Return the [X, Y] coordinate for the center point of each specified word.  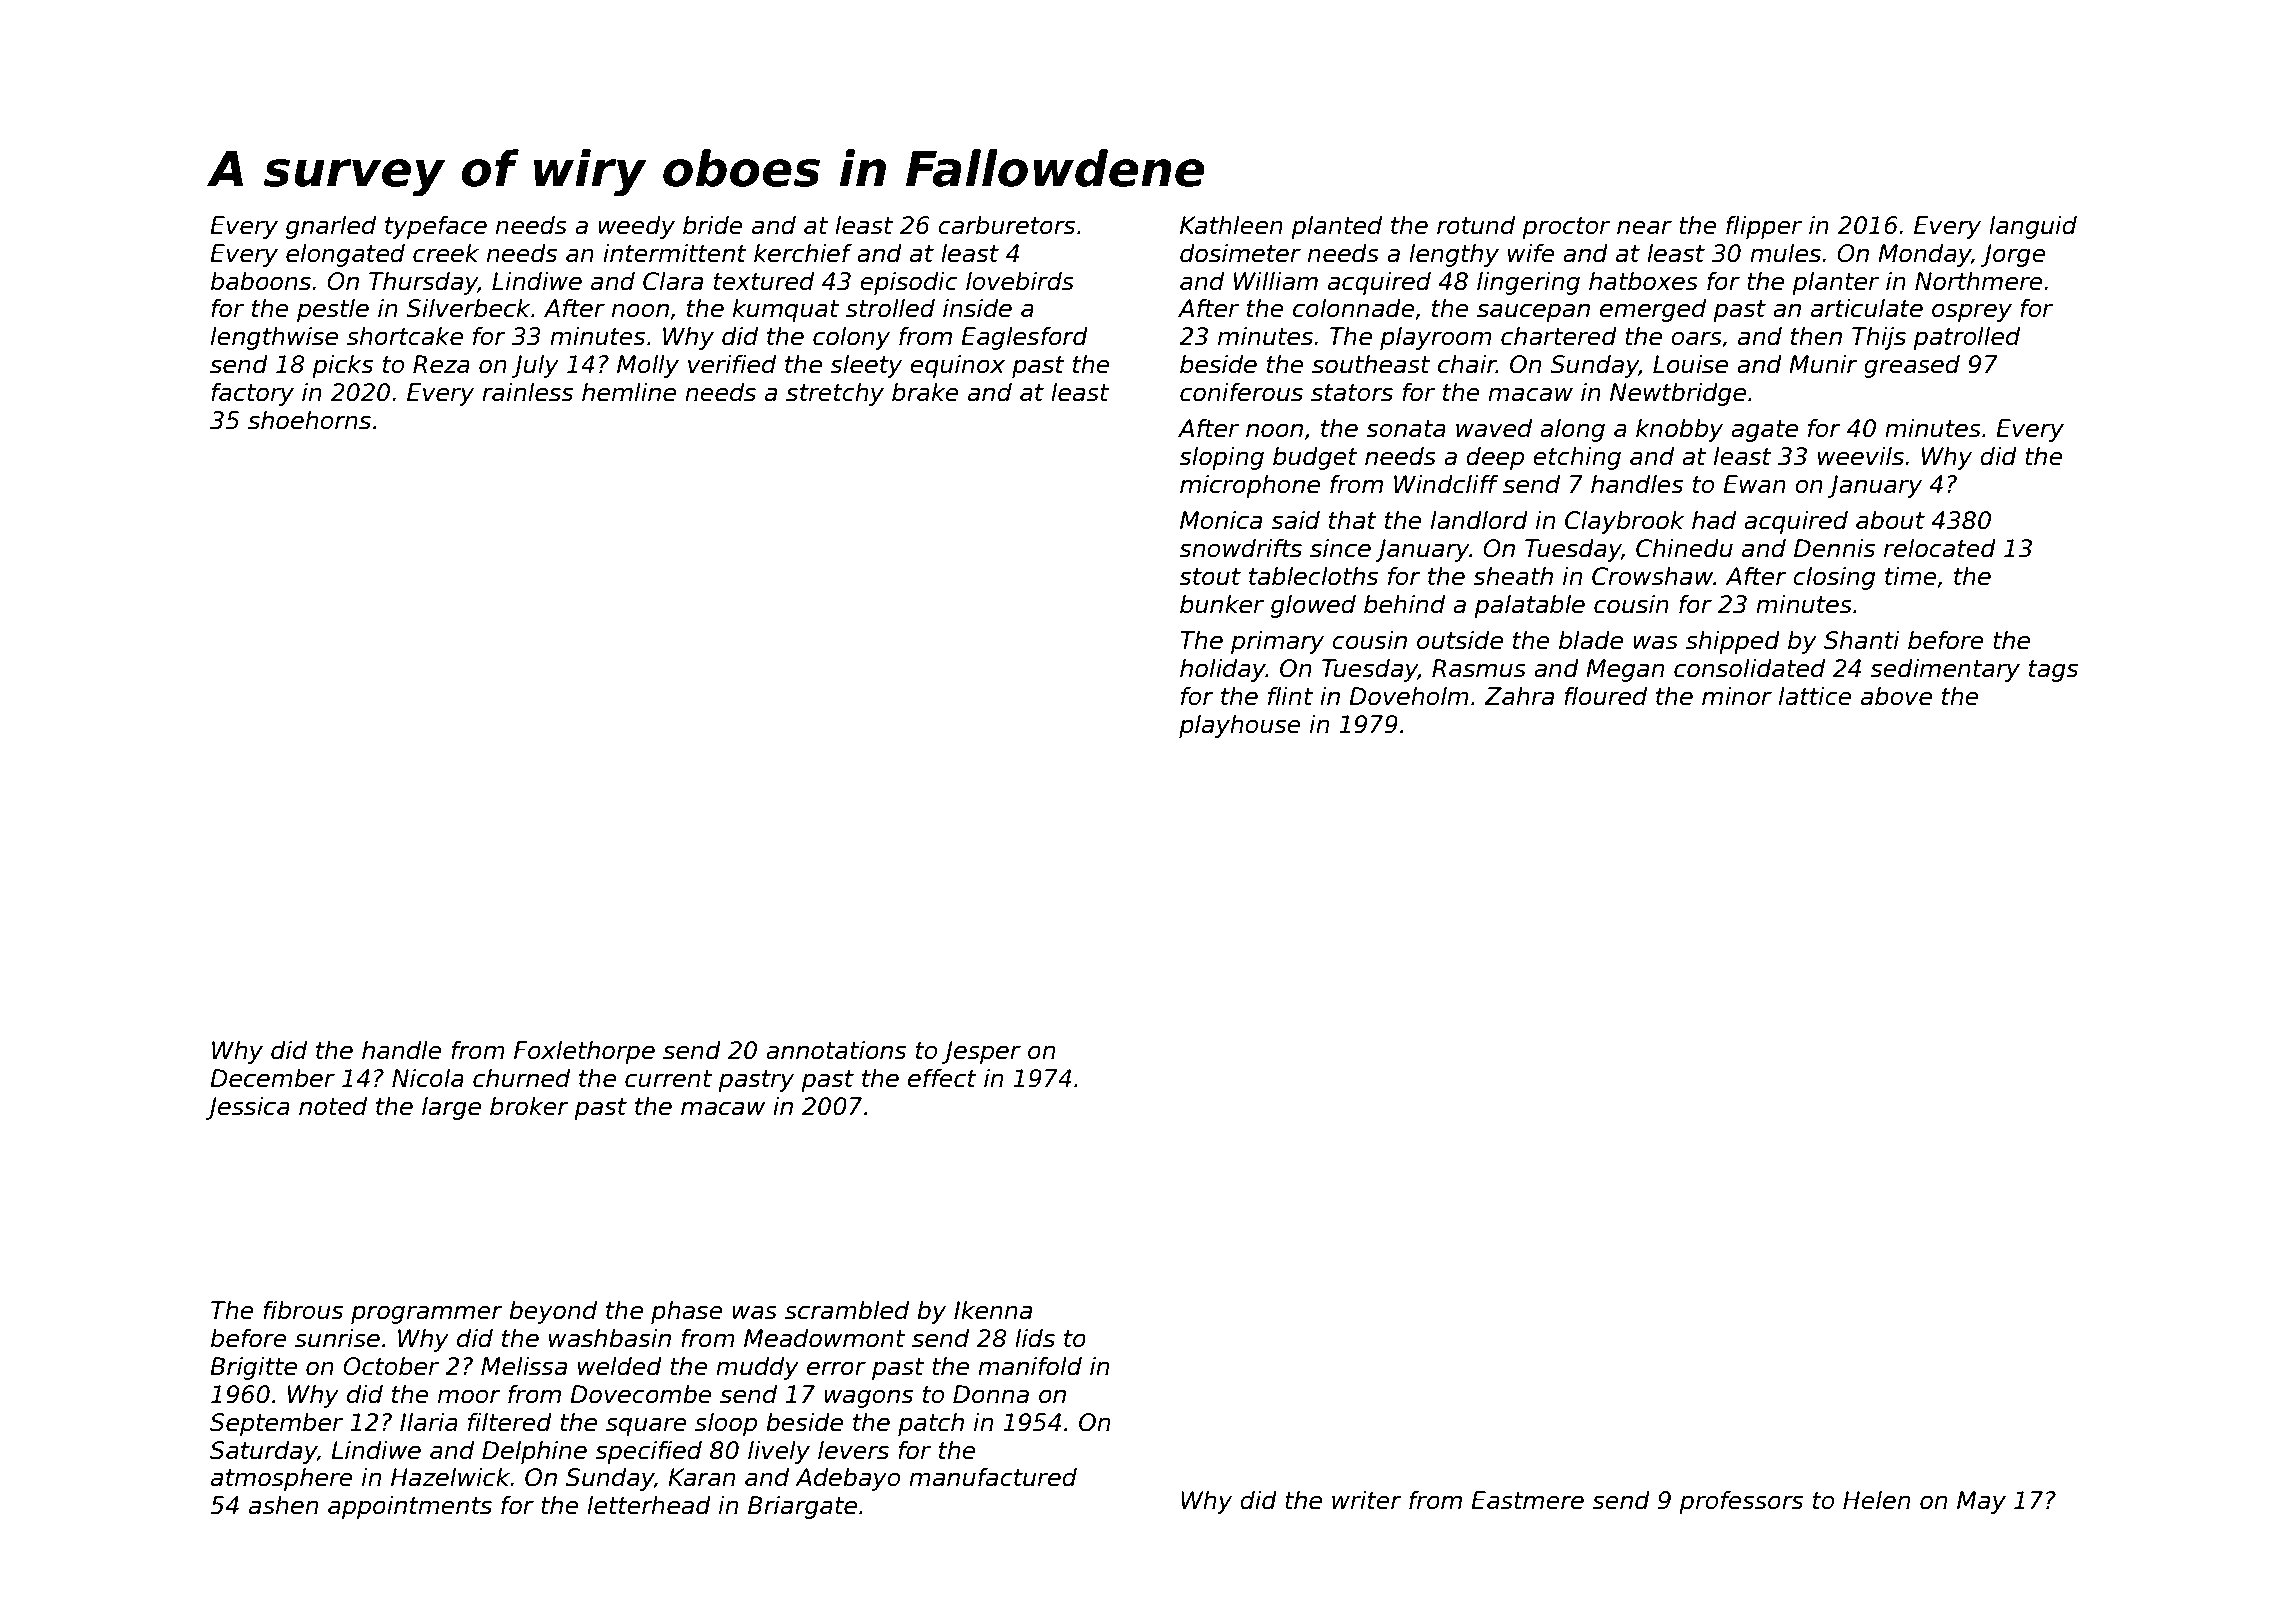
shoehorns [309, 420]
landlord [1479, 520]
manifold [1030, 1366]
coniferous [1241, 392]
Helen [1876, 1500]
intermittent [675, 253]
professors [1741, 1502]
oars [1696, 338]
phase [687, 1312]
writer [1367, 1500]
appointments [410, 1507]
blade [1591, 640]
